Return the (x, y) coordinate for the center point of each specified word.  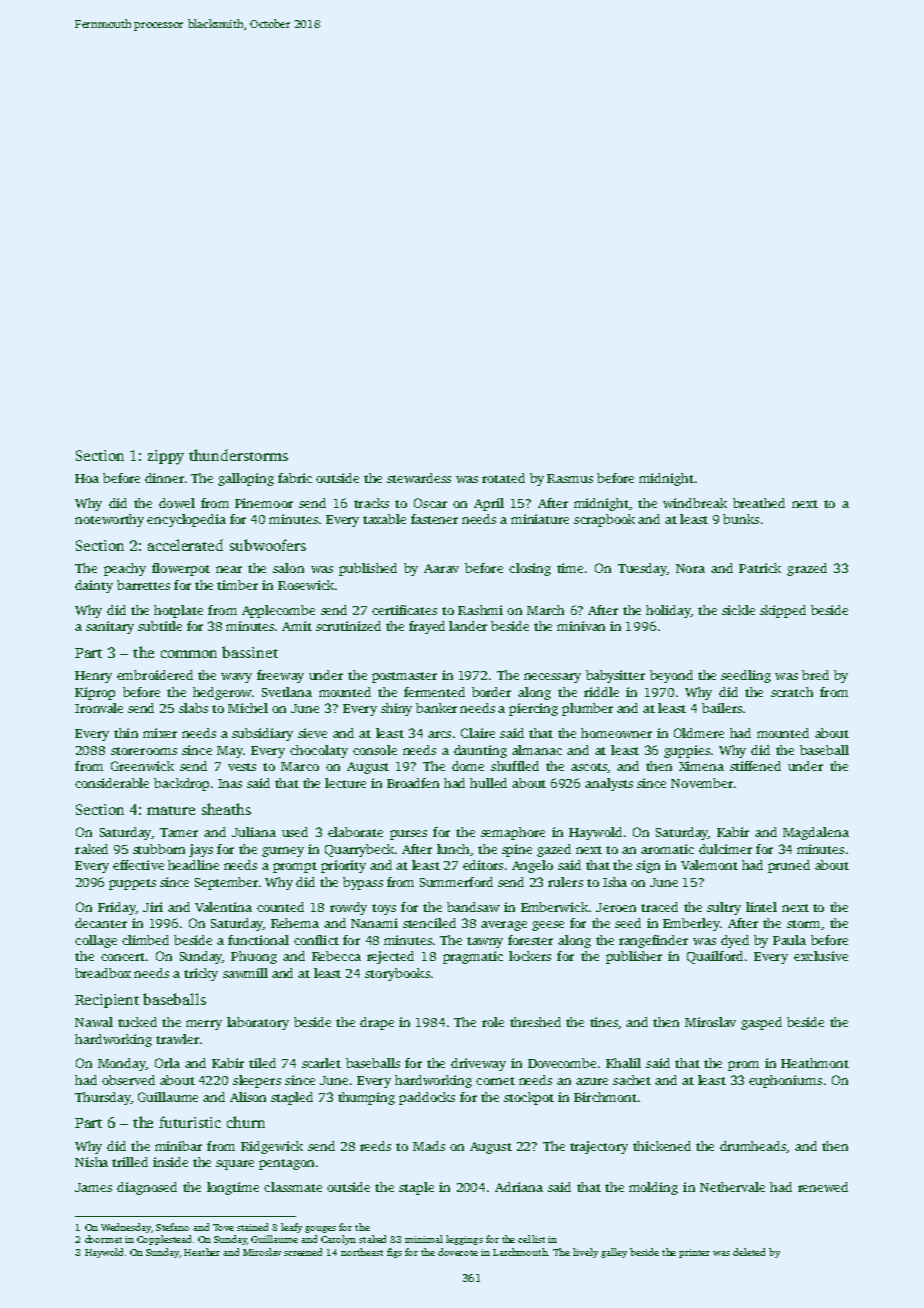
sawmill (245, 973)
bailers (722, 708)
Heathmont (815, 1063)
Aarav (441, 568)
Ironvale (99, 708)
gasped (761, 1023)
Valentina (223, 907)
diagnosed (147, 1188)
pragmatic (473, 957)
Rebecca (336, 956)
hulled (488, 783)
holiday (668, 611)
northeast (362, 1252)
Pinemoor (264, 503)
